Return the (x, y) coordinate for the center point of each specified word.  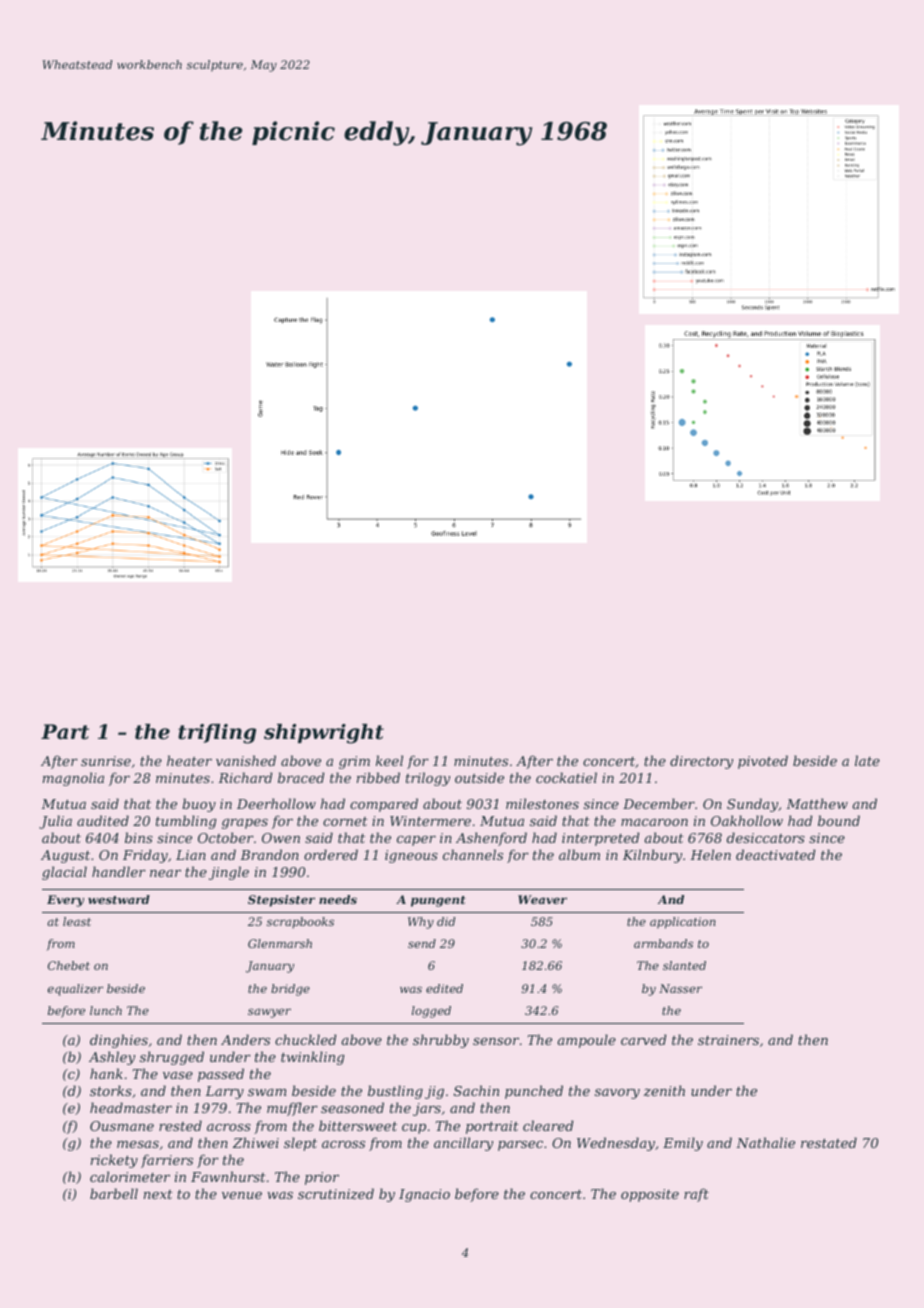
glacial (64, 873)
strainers (728, 1040)
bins (139, 837)
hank (106, 1073)
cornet (345, 821)
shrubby (441, 1041)
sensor (496, 1041)
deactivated (775, 854)
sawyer (269, 1013)
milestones (542, 803)
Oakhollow (747, 820)
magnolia (73, 779)
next (158, 1194)
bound (839, 820)
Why (421, 923)
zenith (664, 1090)
